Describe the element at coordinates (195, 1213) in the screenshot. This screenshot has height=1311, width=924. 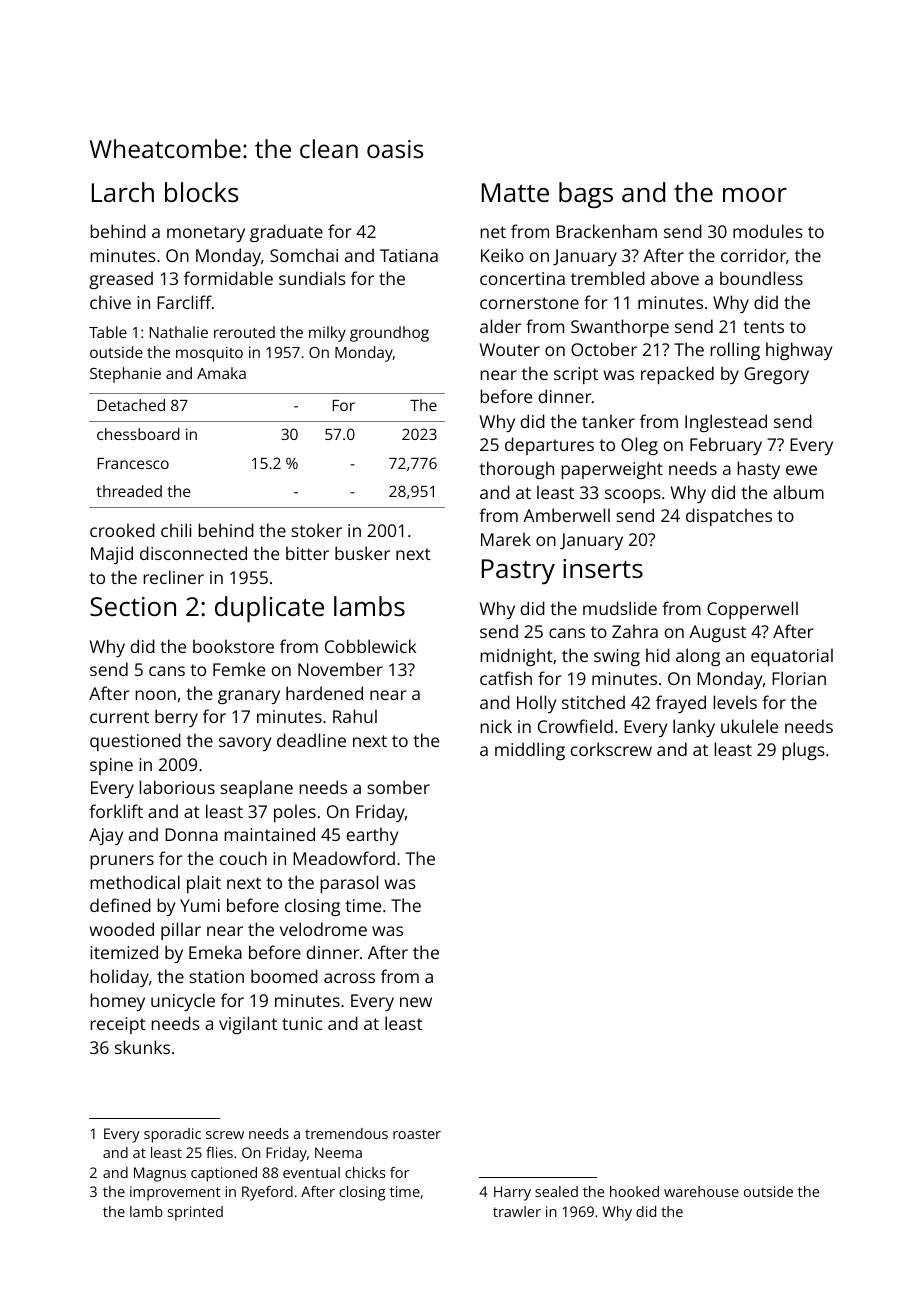
I see `sprinted` at that location.
